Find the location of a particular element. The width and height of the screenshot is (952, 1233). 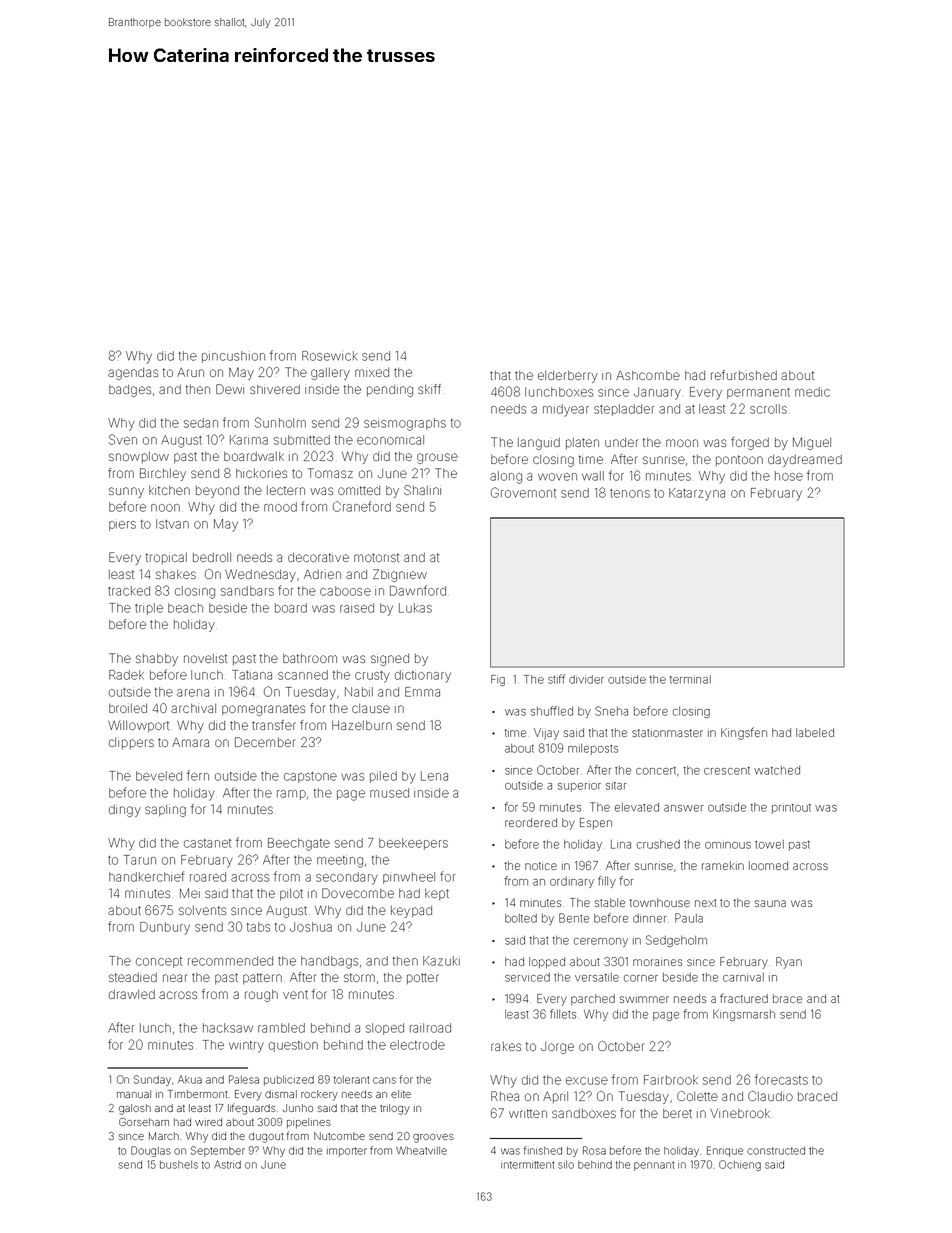

Grovemont is located at coordinates (523, 492).
